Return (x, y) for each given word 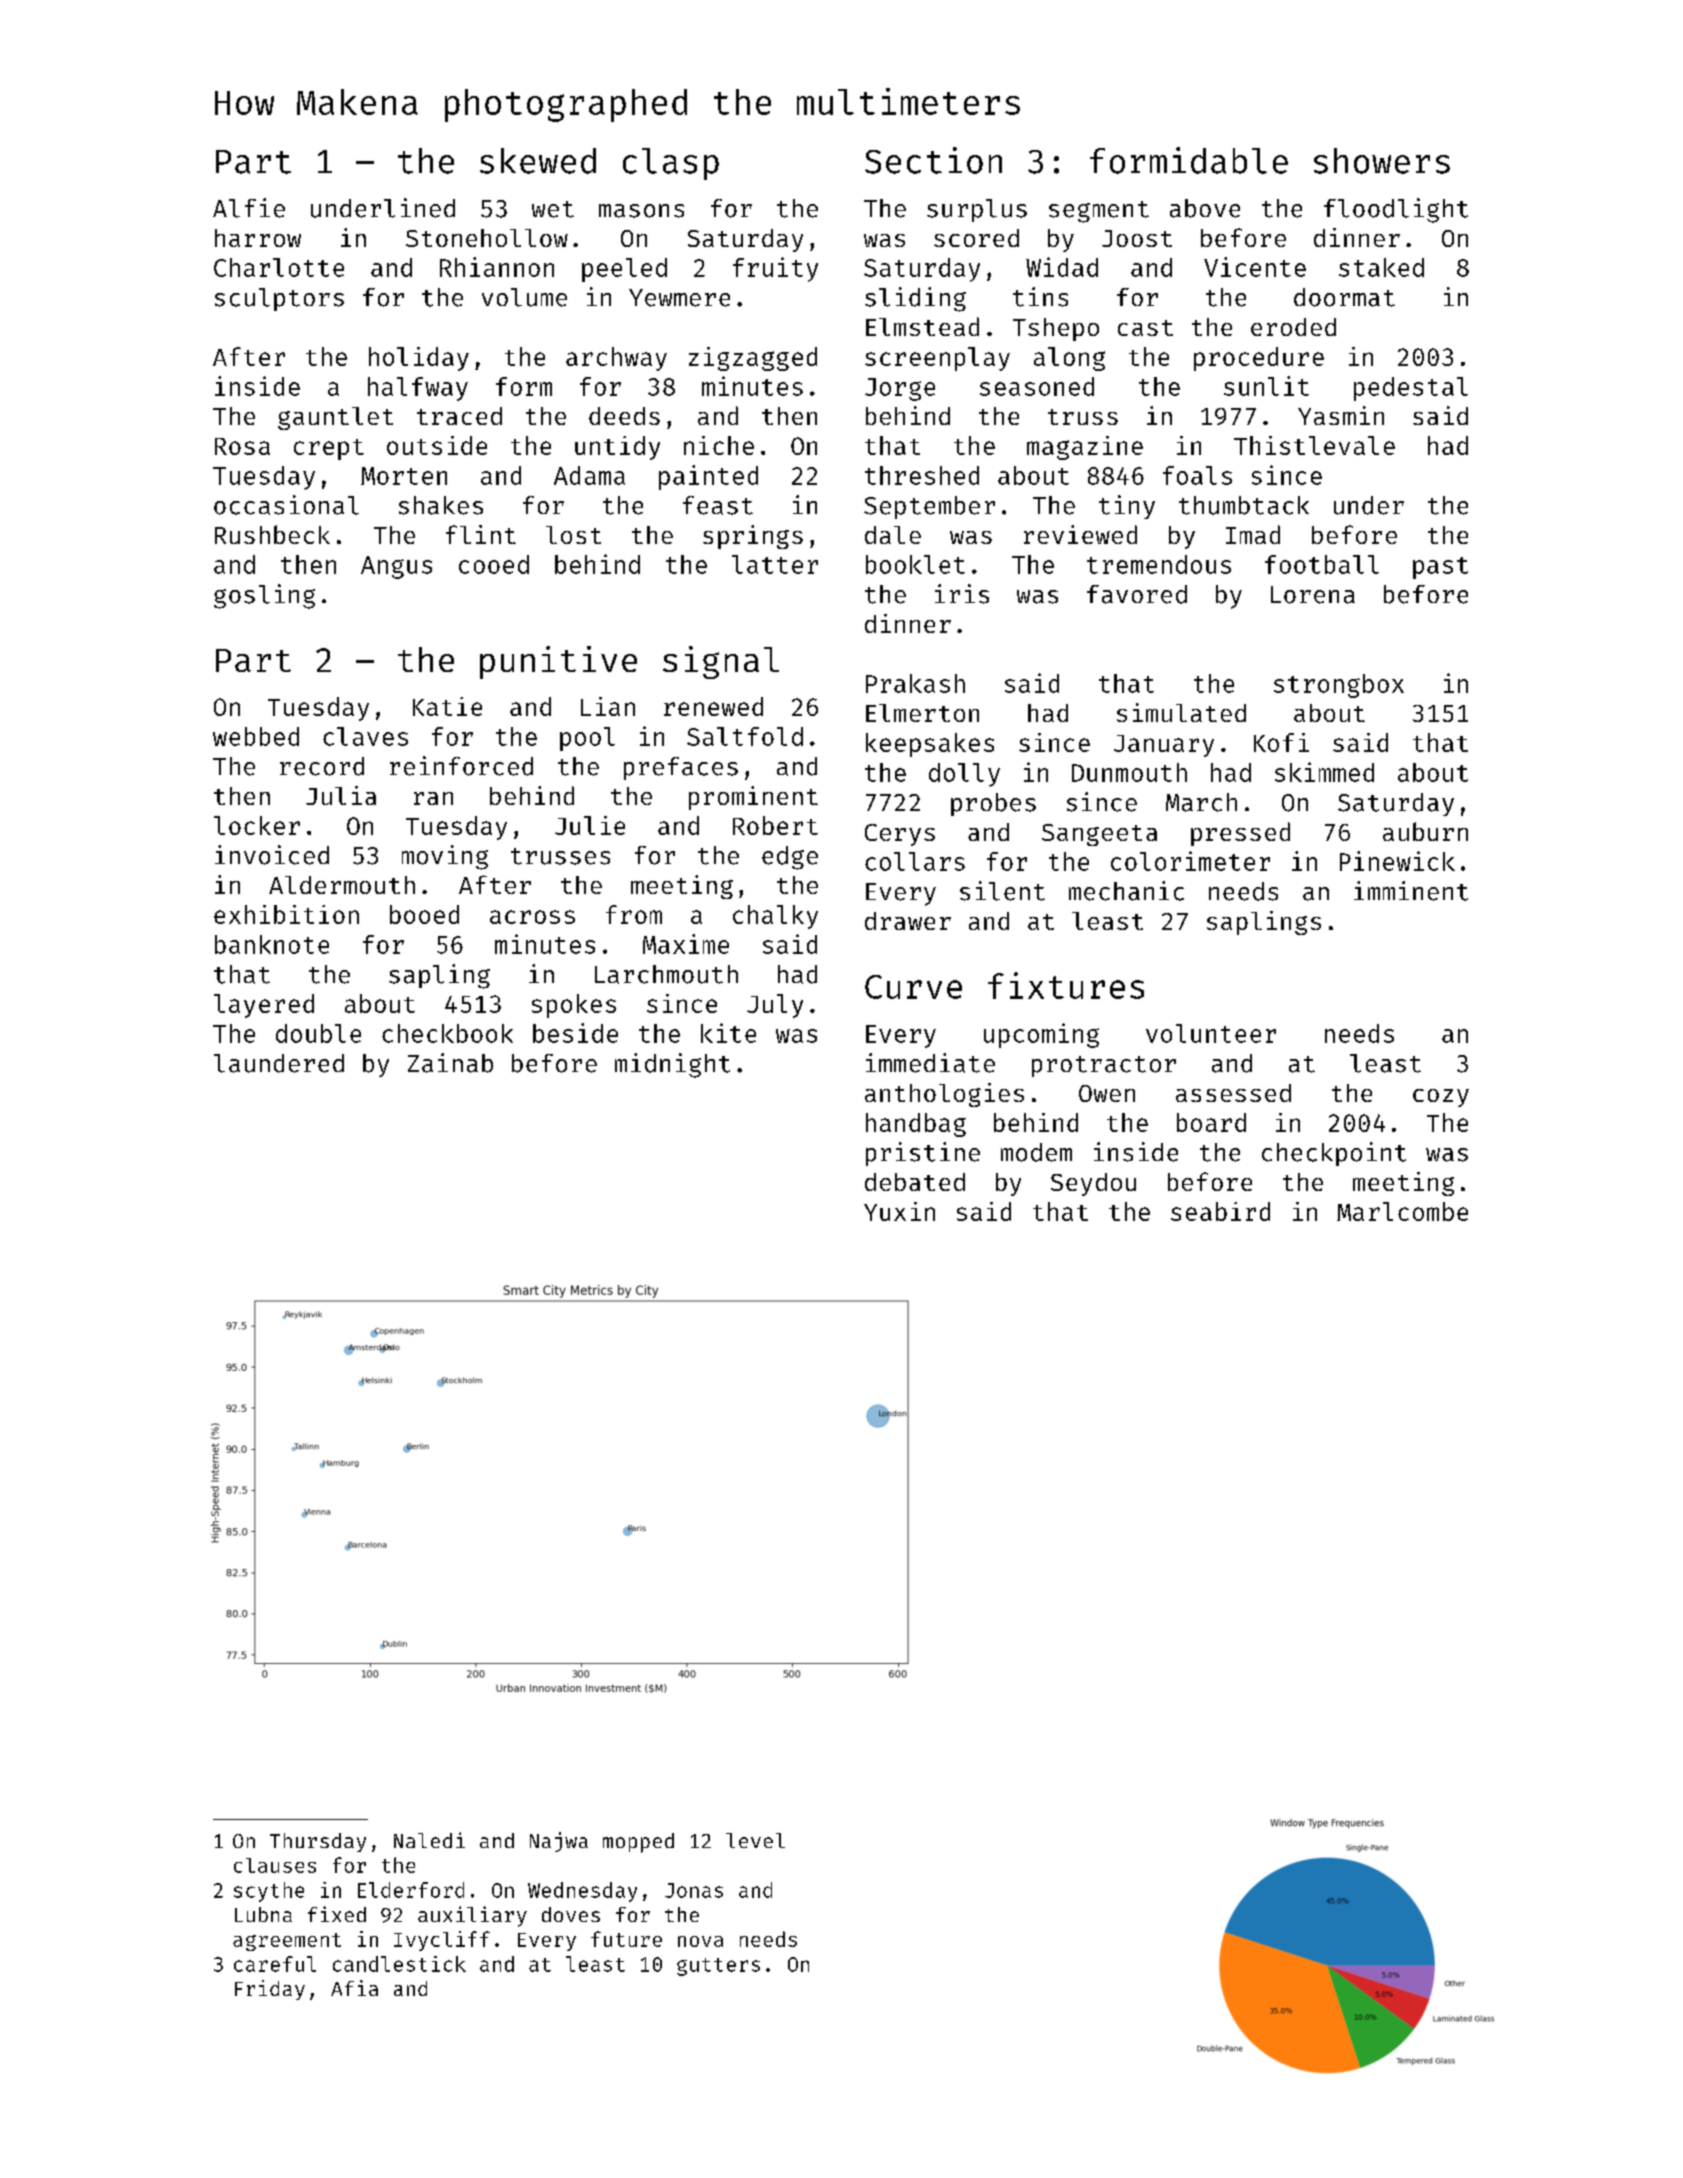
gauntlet (335, 418)
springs (753, 537)
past (1440, 568)
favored (1137, 594)
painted (708, 477)
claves (365, 736)
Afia (354, 1988)
